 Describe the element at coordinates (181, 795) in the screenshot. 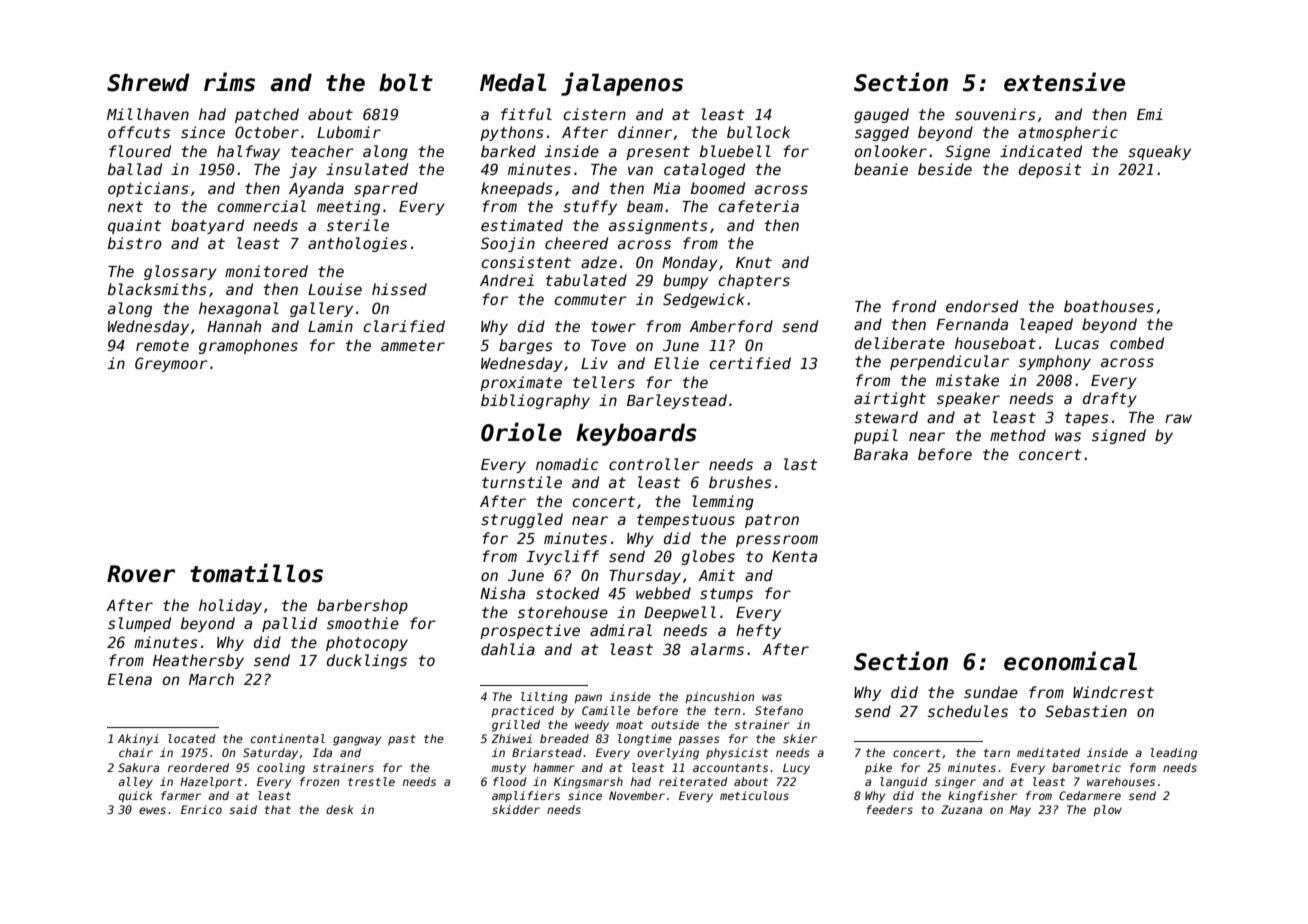

I see `farmer` at that location.
